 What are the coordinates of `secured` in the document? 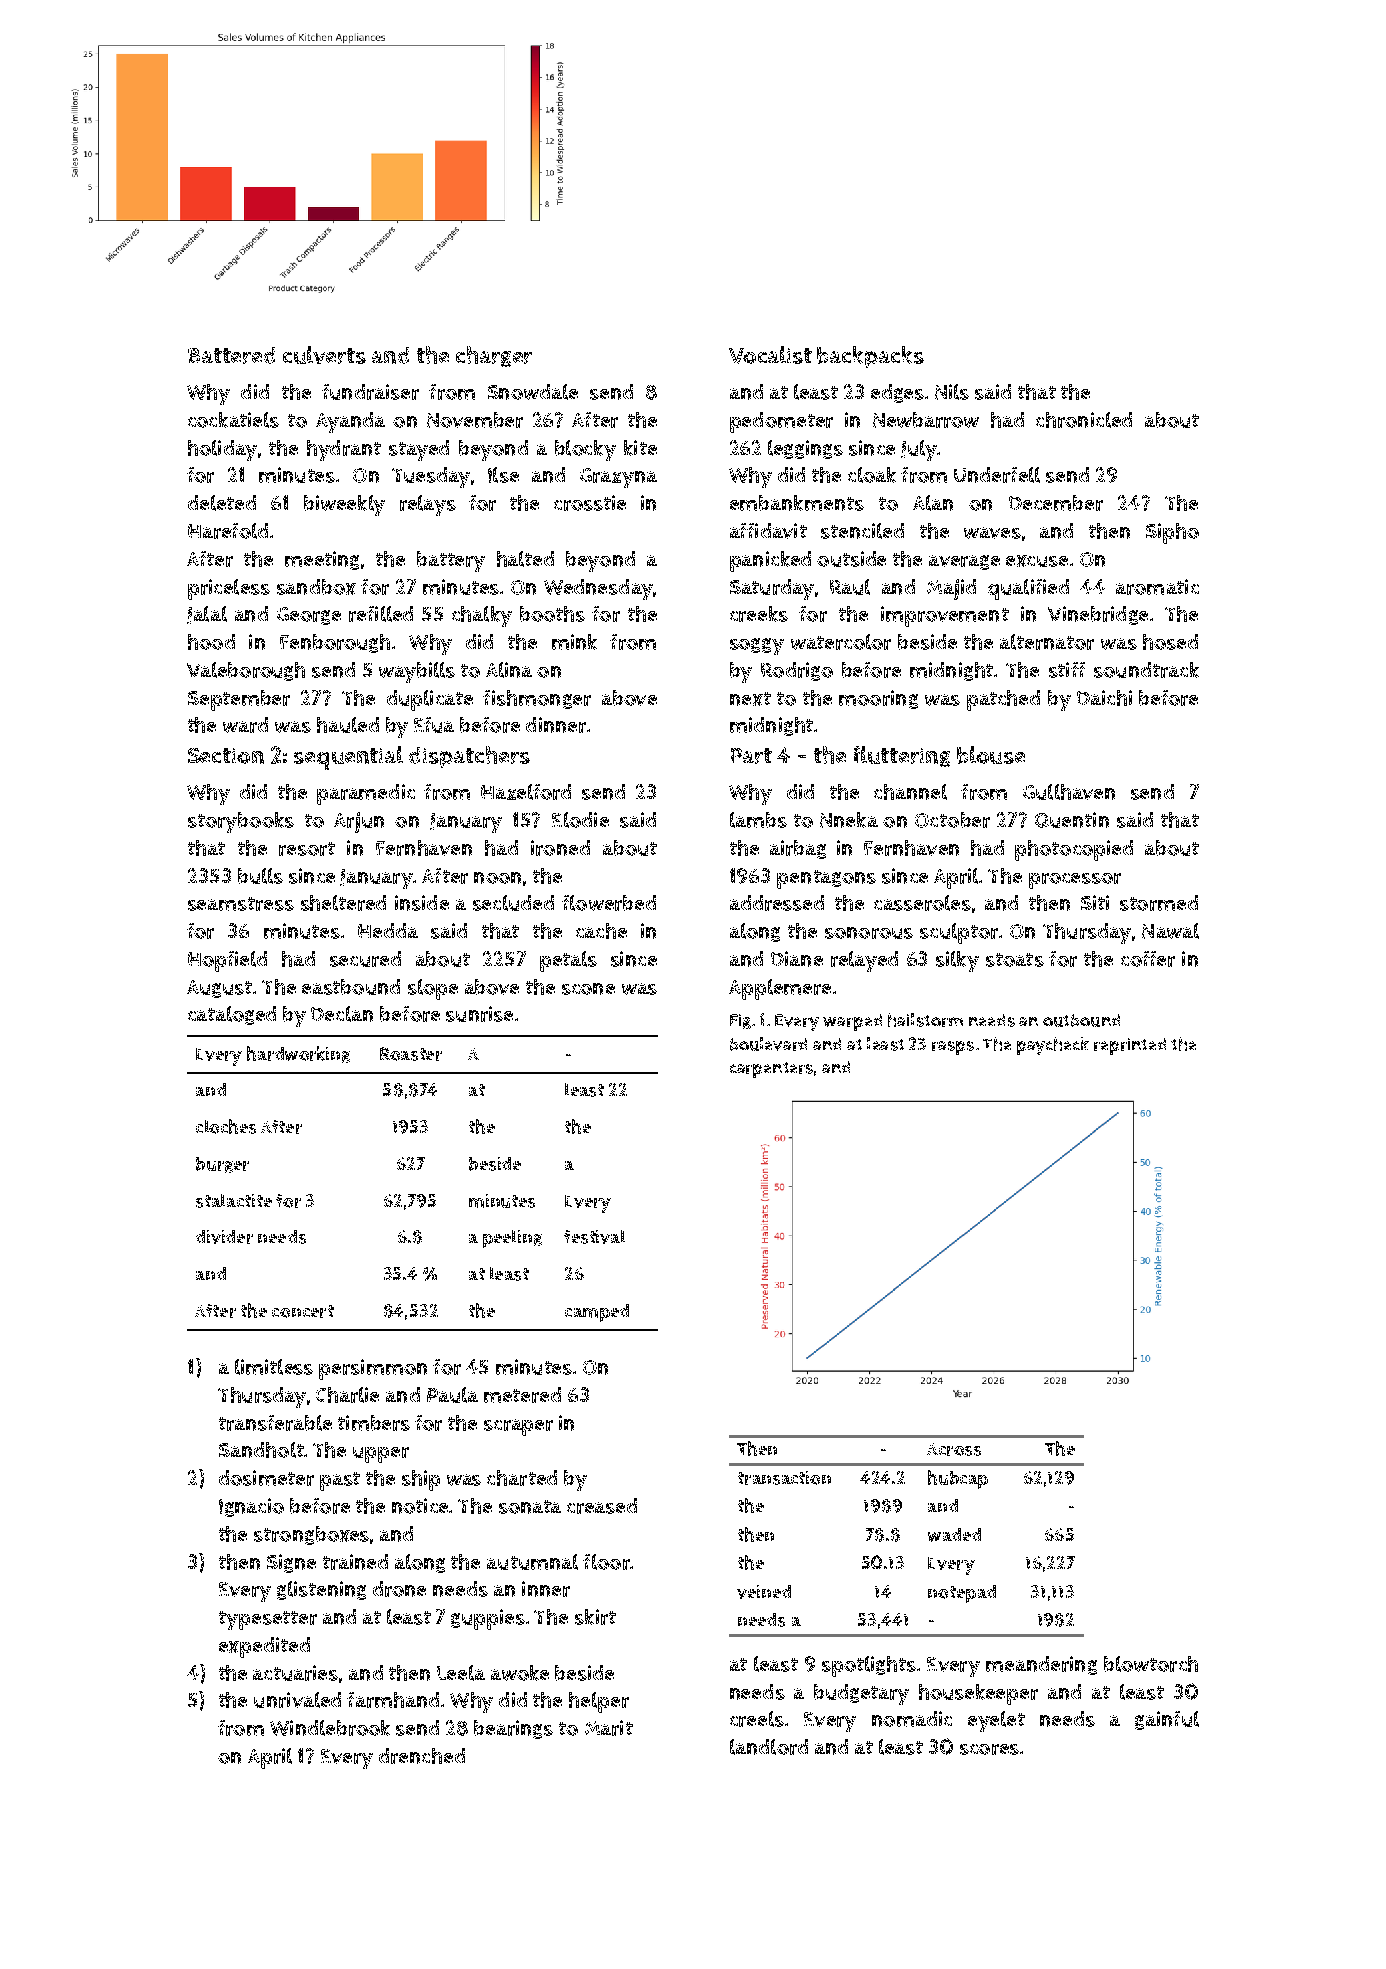 It's located at (365, 959).
